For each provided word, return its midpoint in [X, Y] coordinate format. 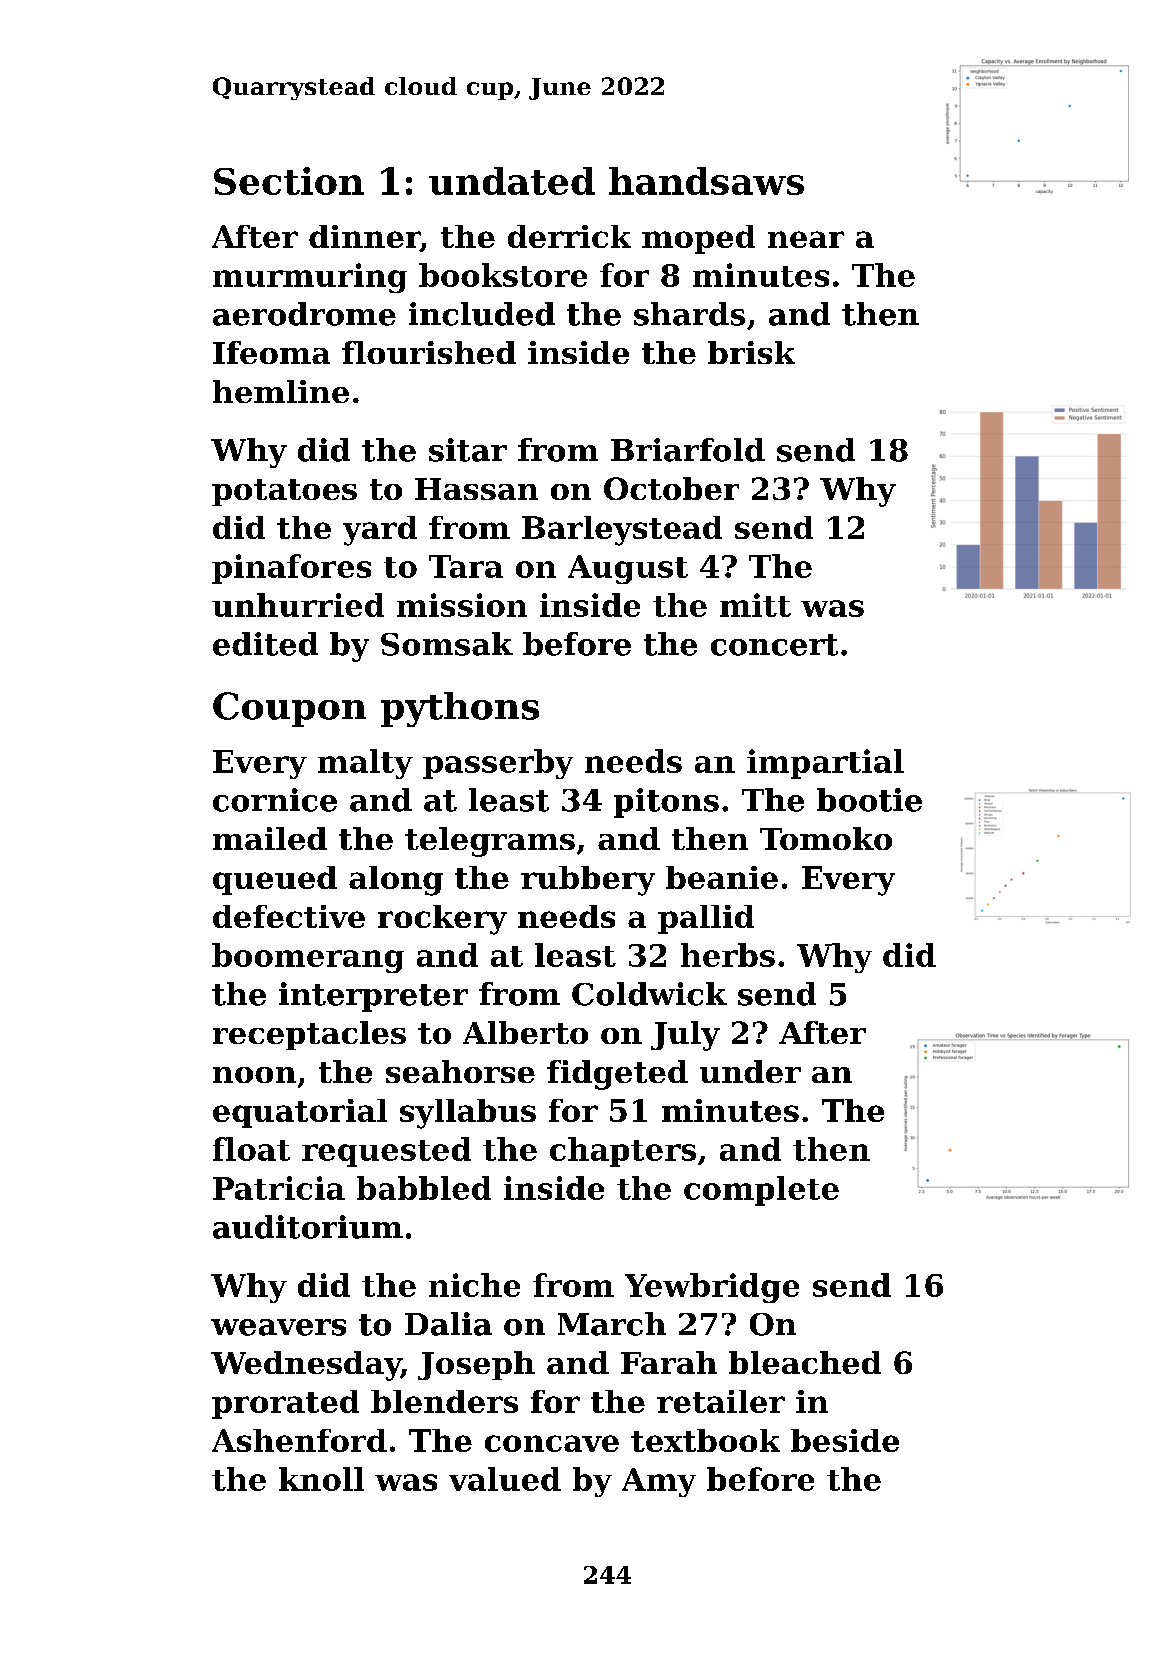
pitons [666, 803]
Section [289, 181]
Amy [659, 1482]
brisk [751, 352]
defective [289, 916]
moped [698, 239]
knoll [321, 1479]
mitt [755, 605]
